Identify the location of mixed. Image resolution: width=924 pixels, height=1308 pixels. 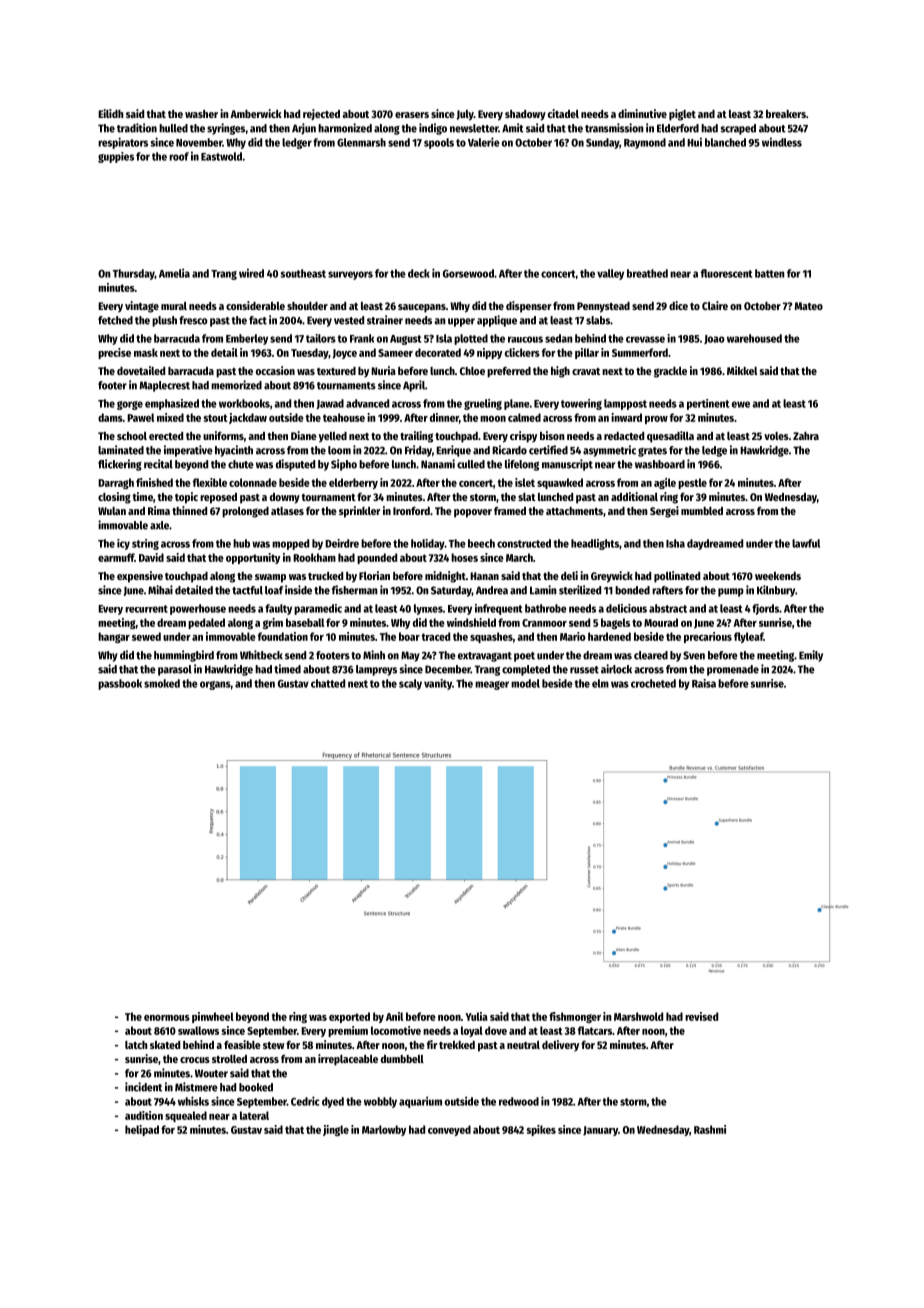
(170, 417).
